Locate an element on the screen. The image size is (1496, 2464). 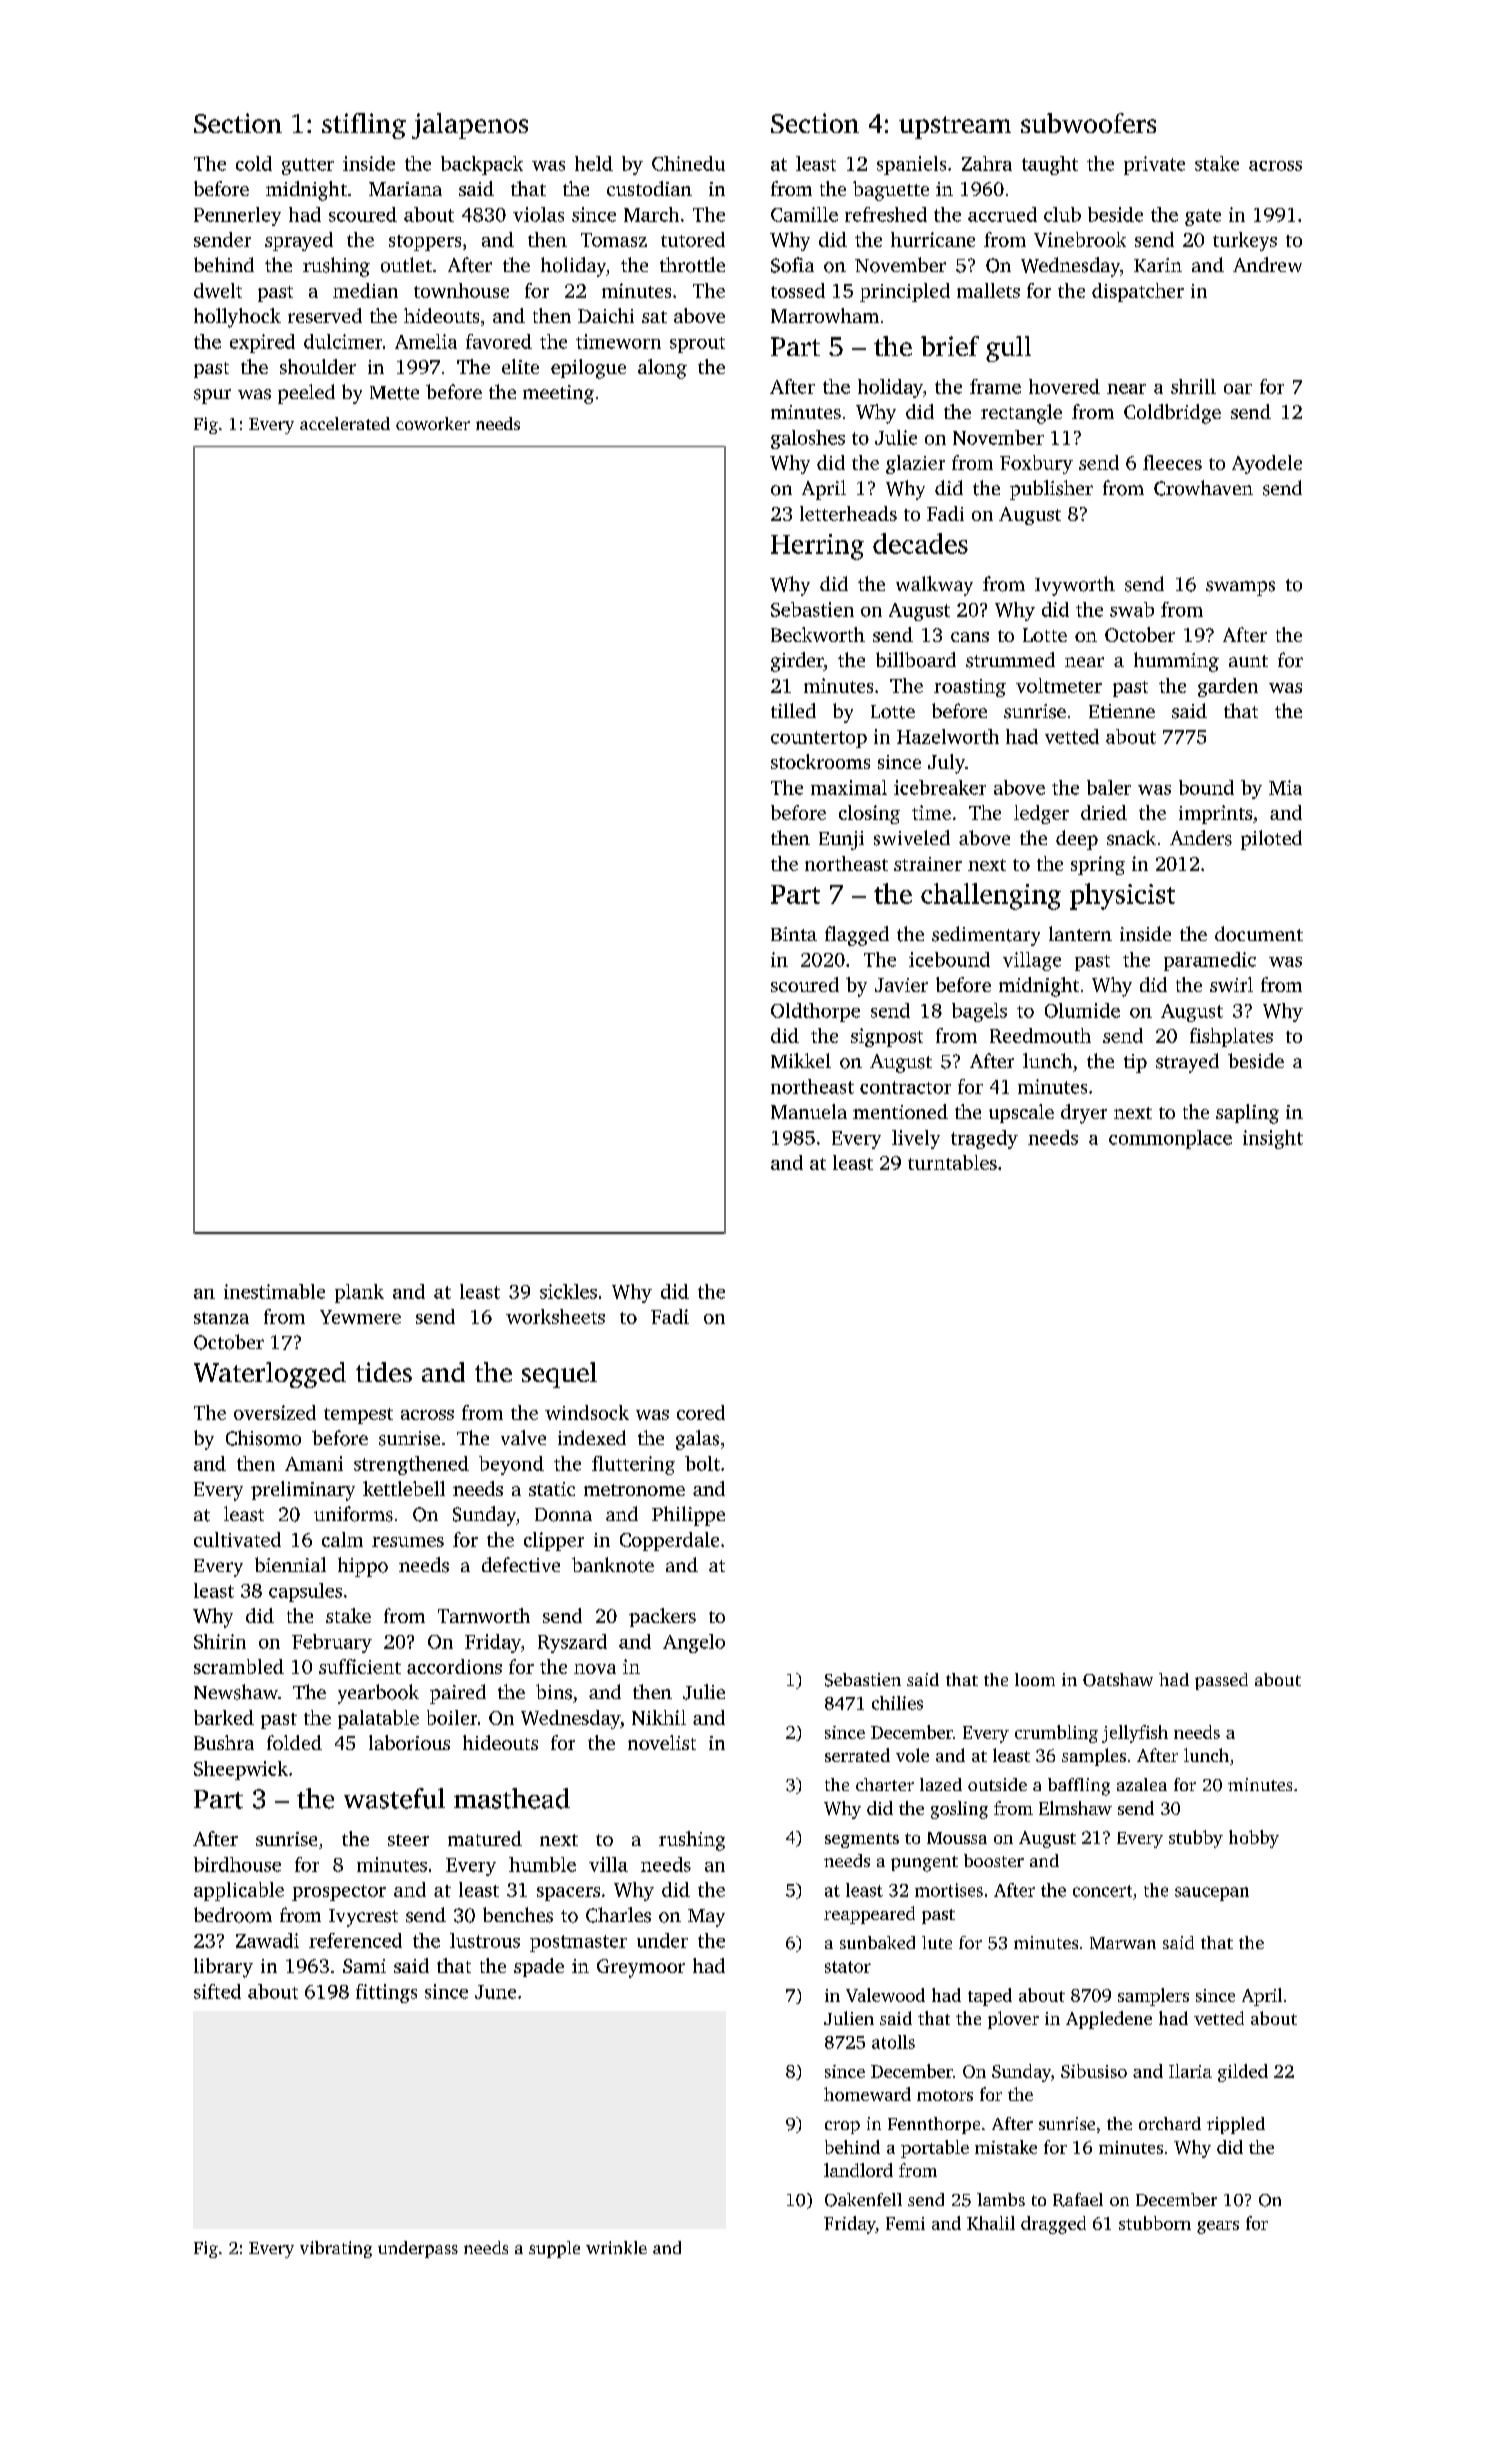
sickles is located at coordinates (568, 1291).
